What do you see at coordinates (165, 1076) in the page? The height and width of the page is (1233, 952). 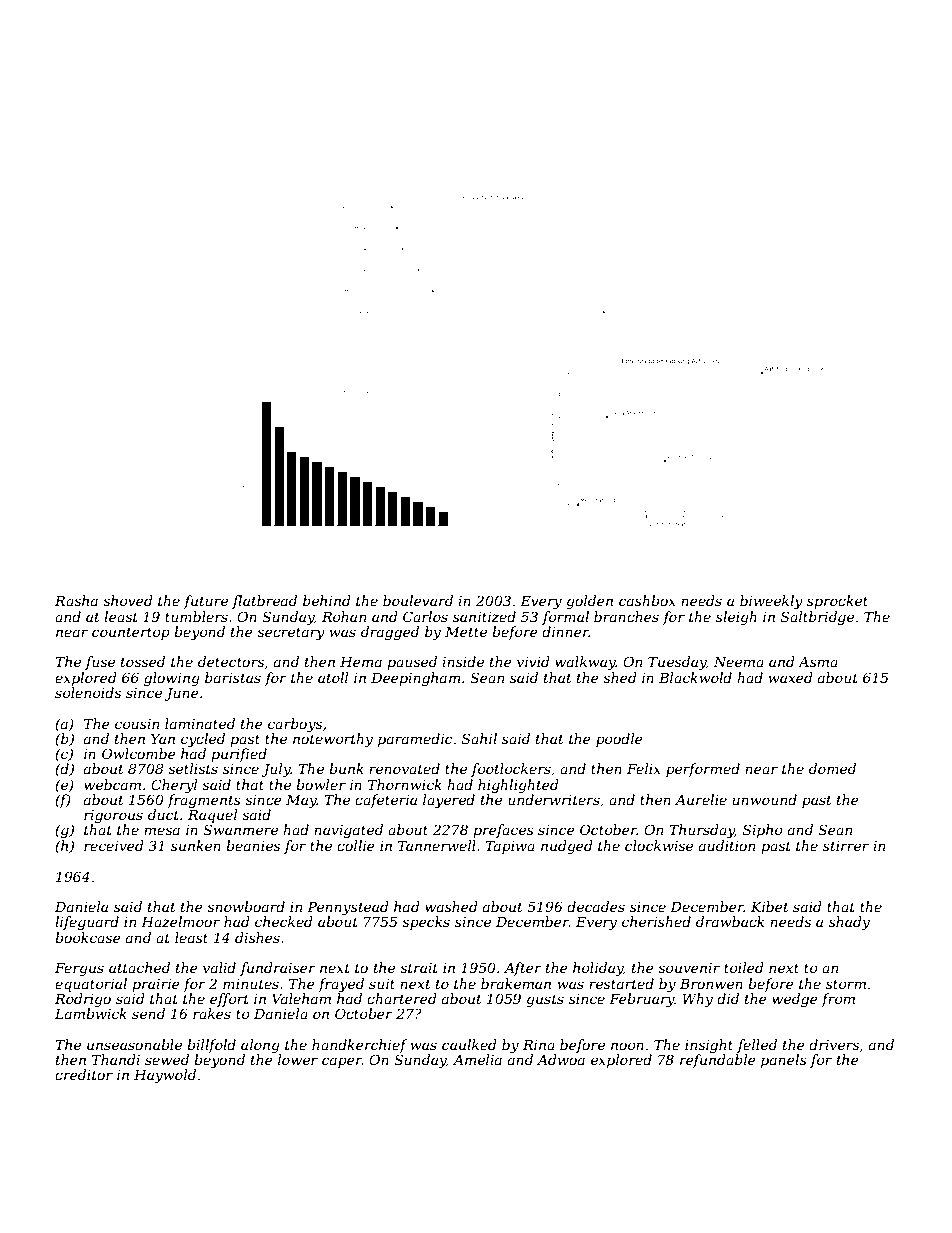 I see `Haywold` at bounding box center [165, 1076].
